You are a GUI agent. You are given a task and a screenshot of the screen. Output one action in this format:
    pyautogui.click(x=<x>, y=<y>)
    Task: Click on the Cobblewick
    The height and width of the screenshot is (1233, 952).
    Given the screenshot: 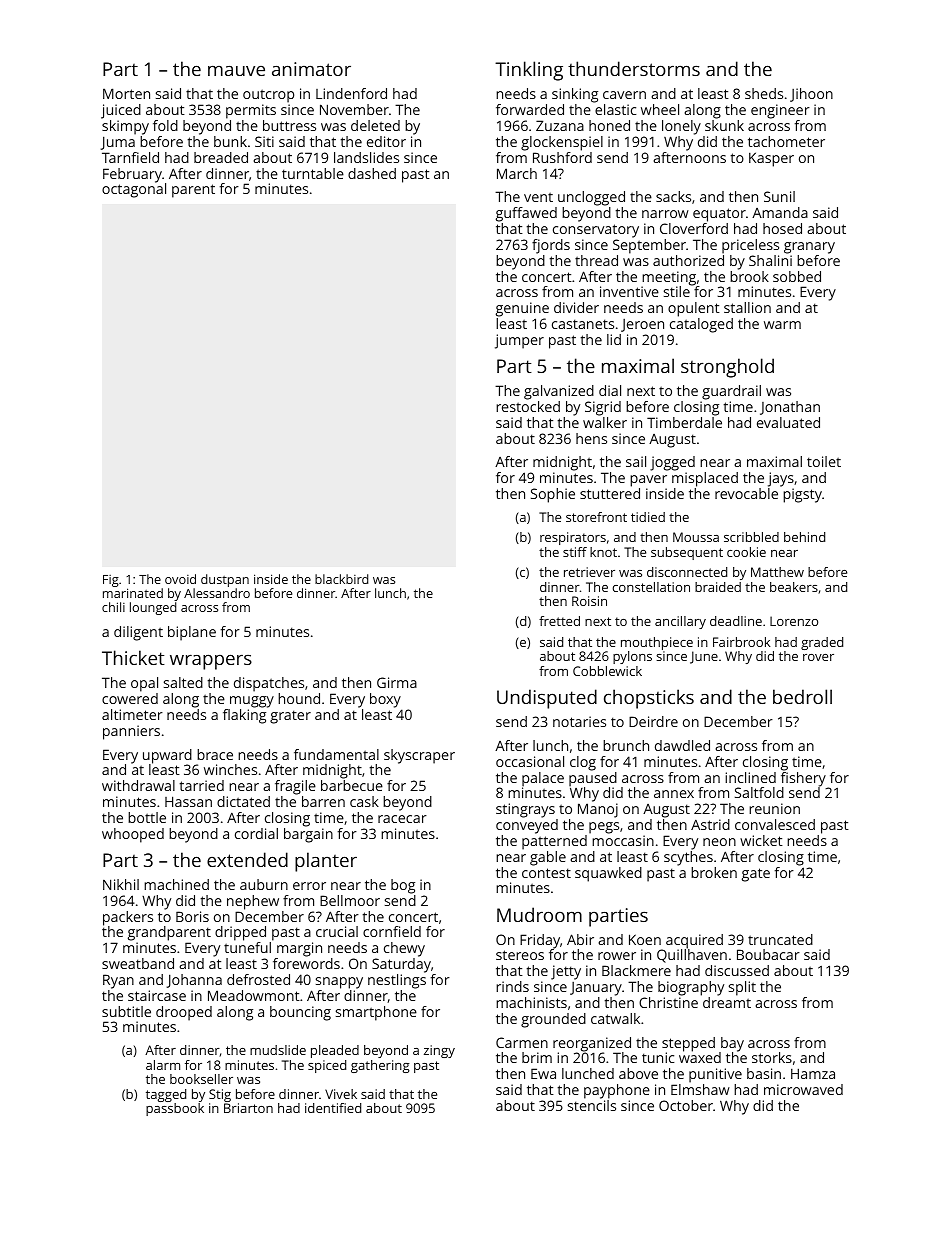 What is the action you would take?
    pyautogui.click(x=607, y=671)
